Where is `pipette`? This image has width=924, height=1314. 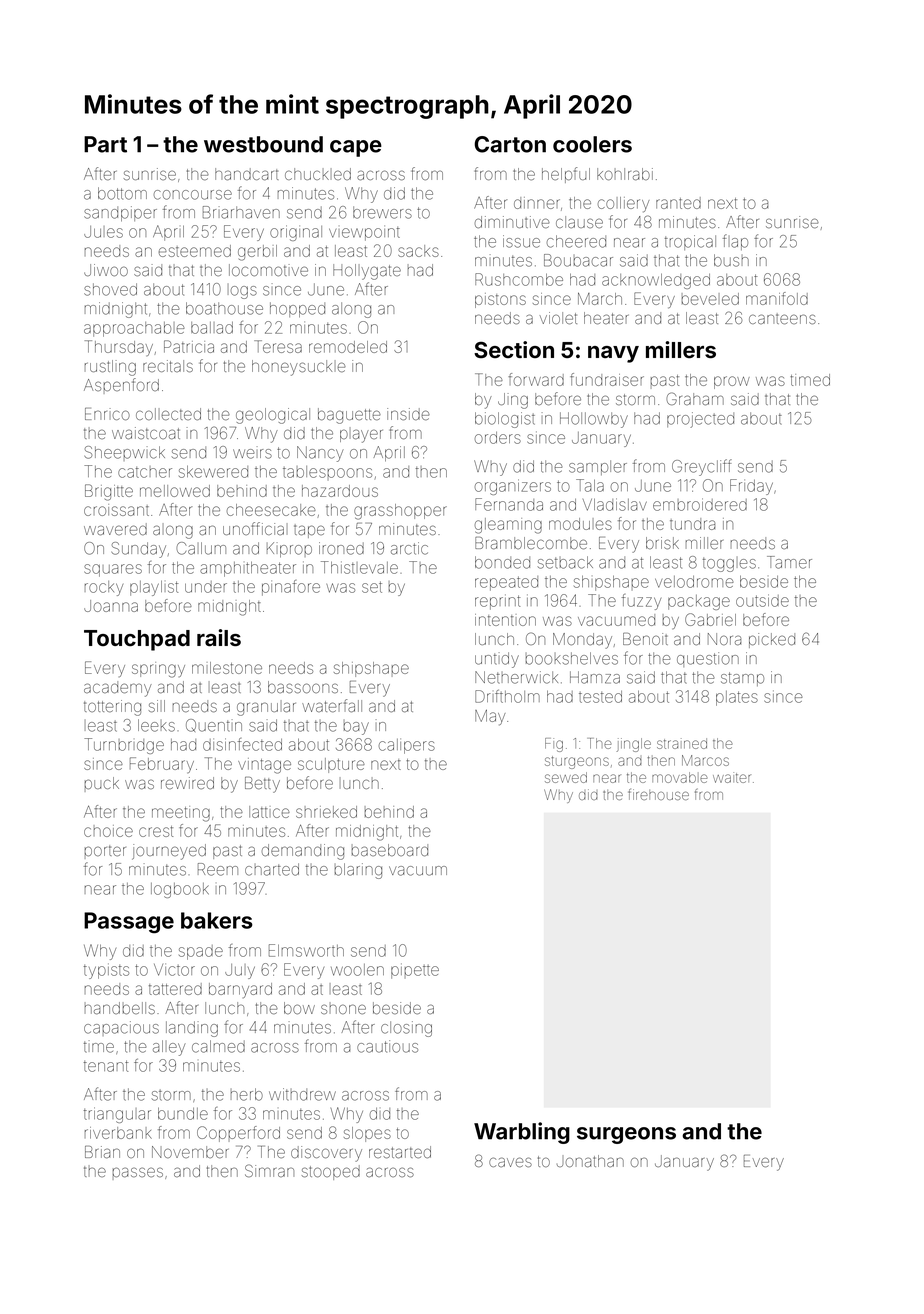 pipette is located at coordinates (415, 971).
